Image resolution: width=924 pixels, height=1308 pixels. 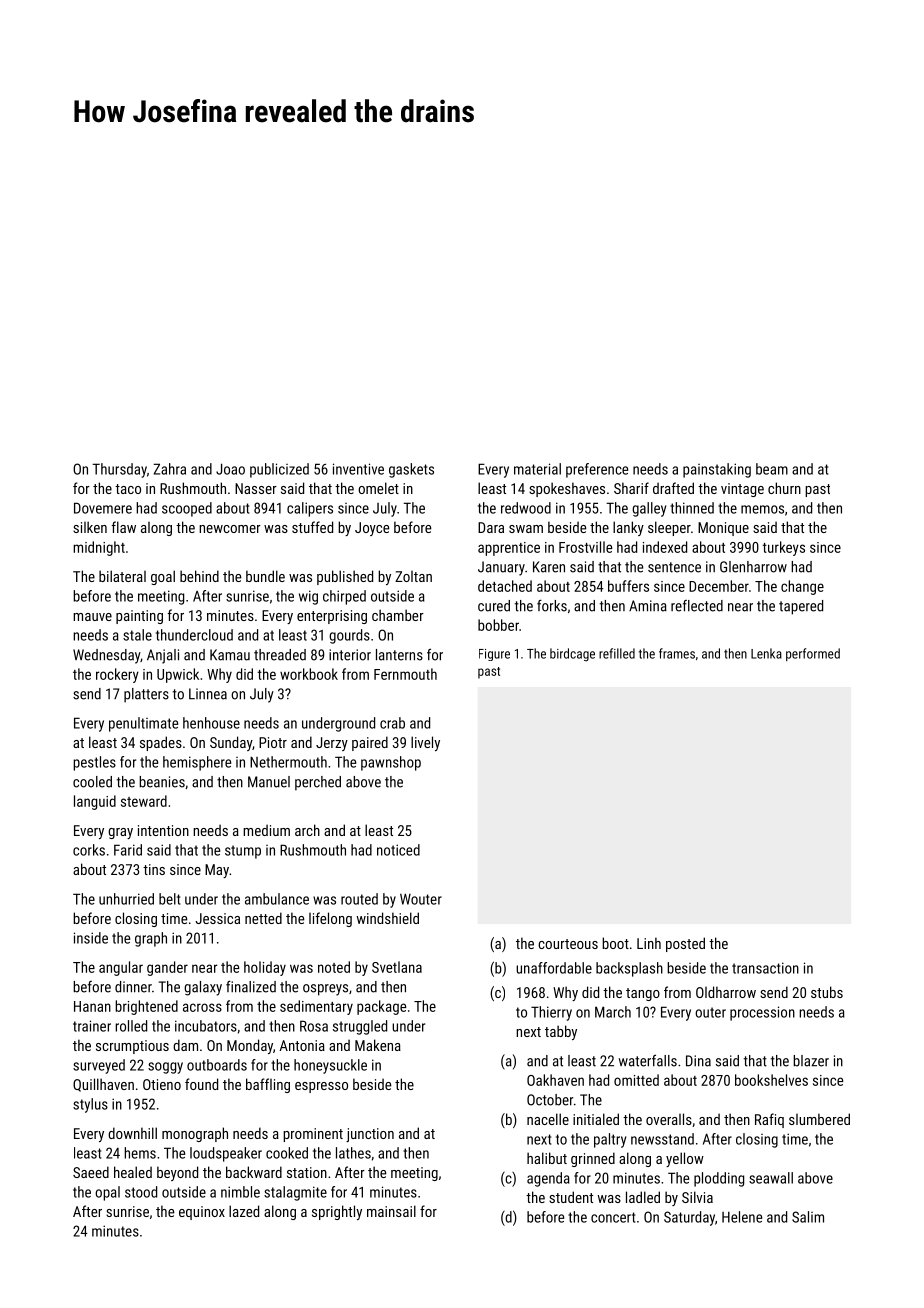 What do you see at coordinates (613, 1217) in the screenshot?
I see `concert` at bounding box center [613, 1217].
